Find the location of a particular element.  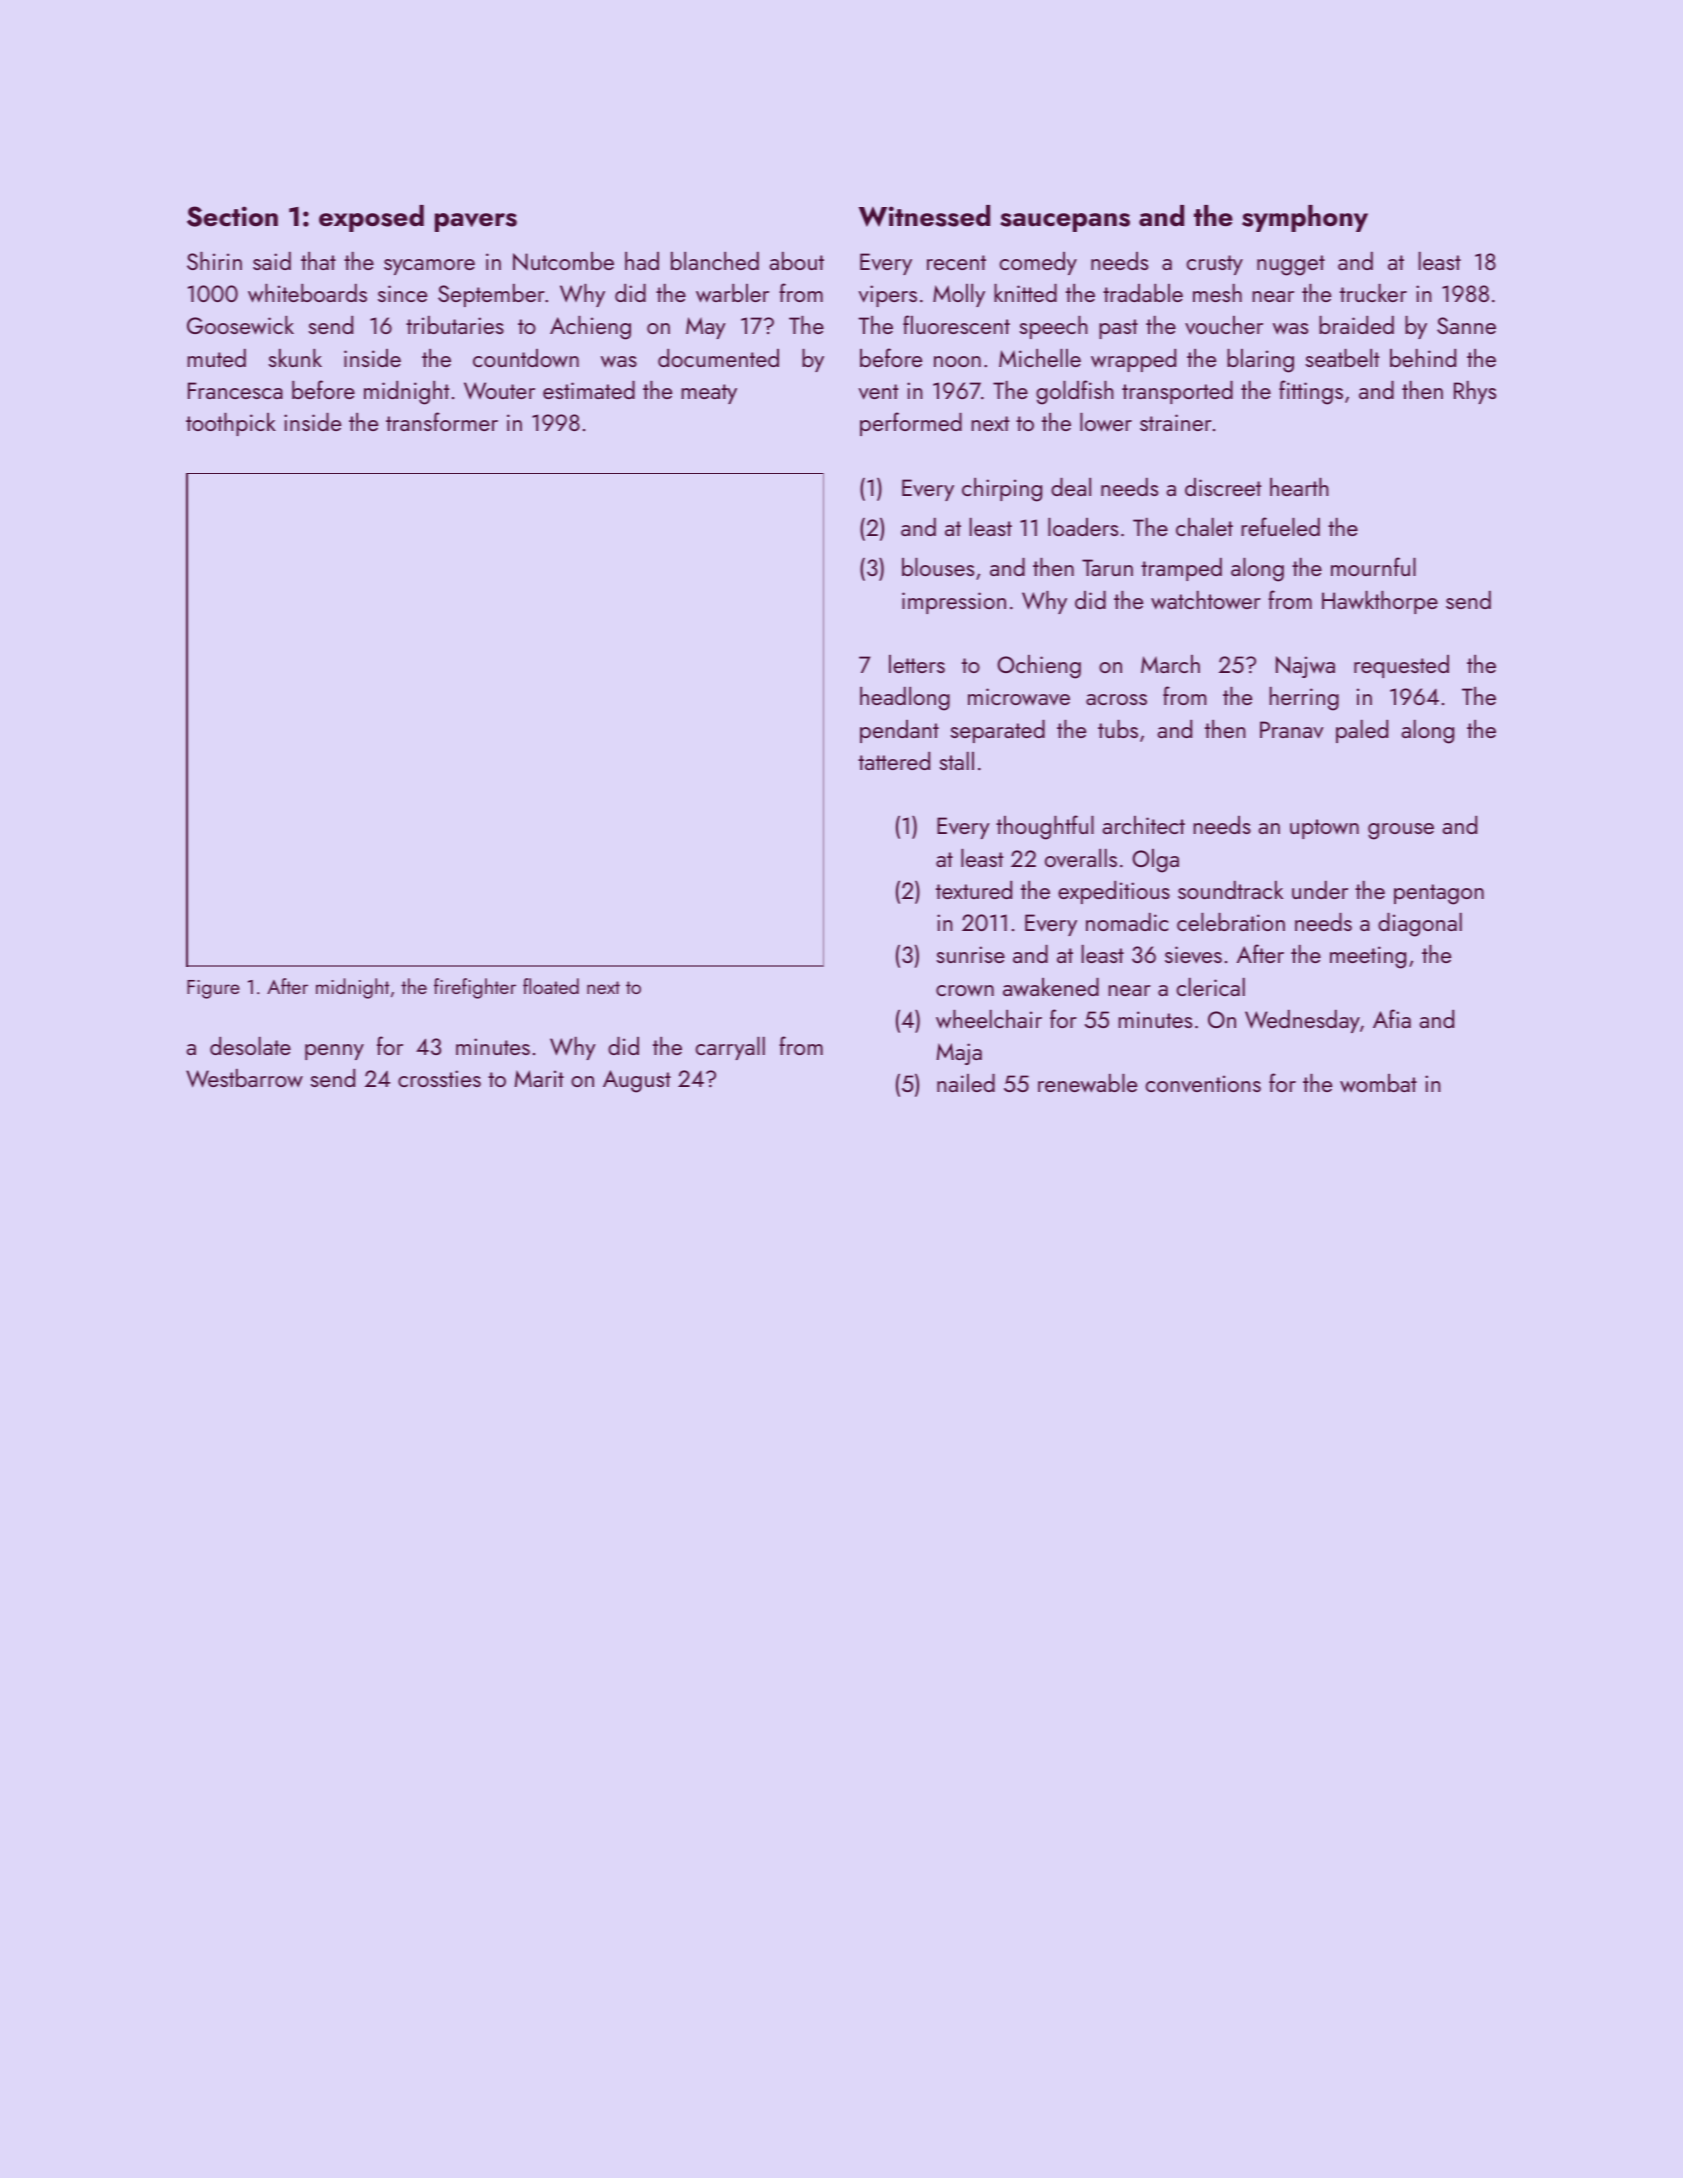

tubs is located at coordinates (1118, 729).
